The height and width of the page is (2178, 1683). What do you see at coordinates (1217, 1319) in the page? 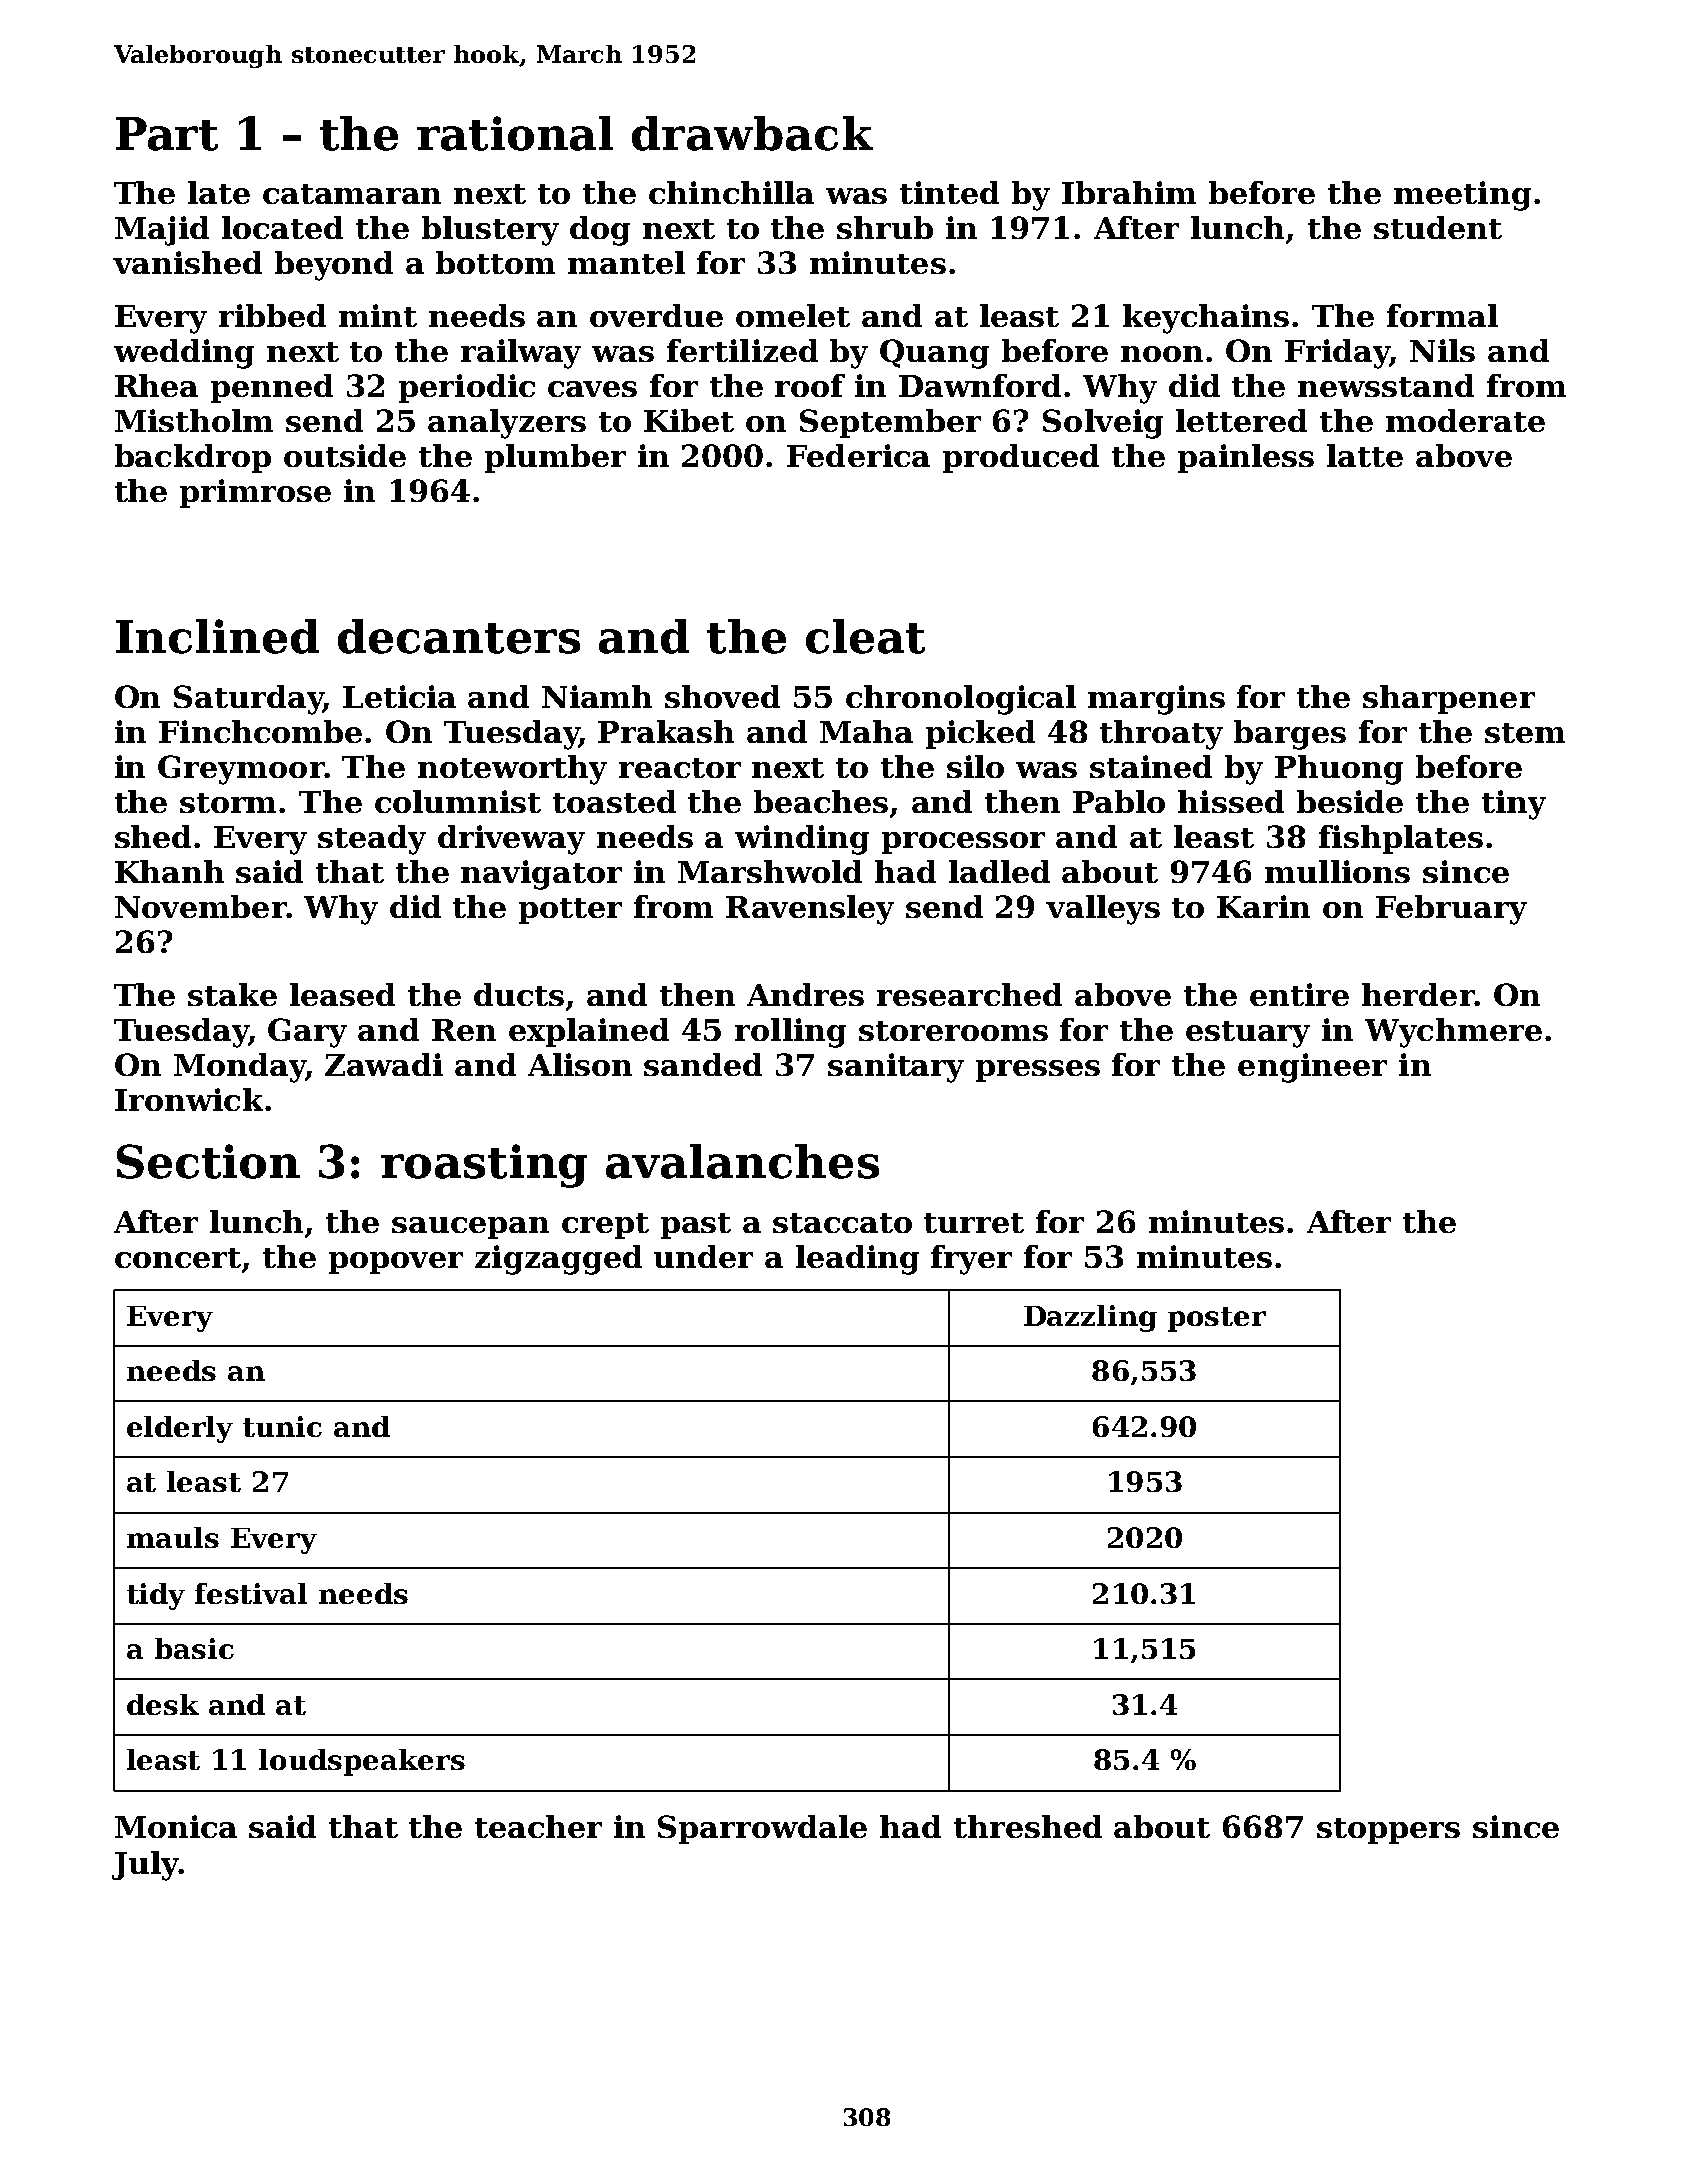
I see `poster` at bounding box center [1217, 1319].
